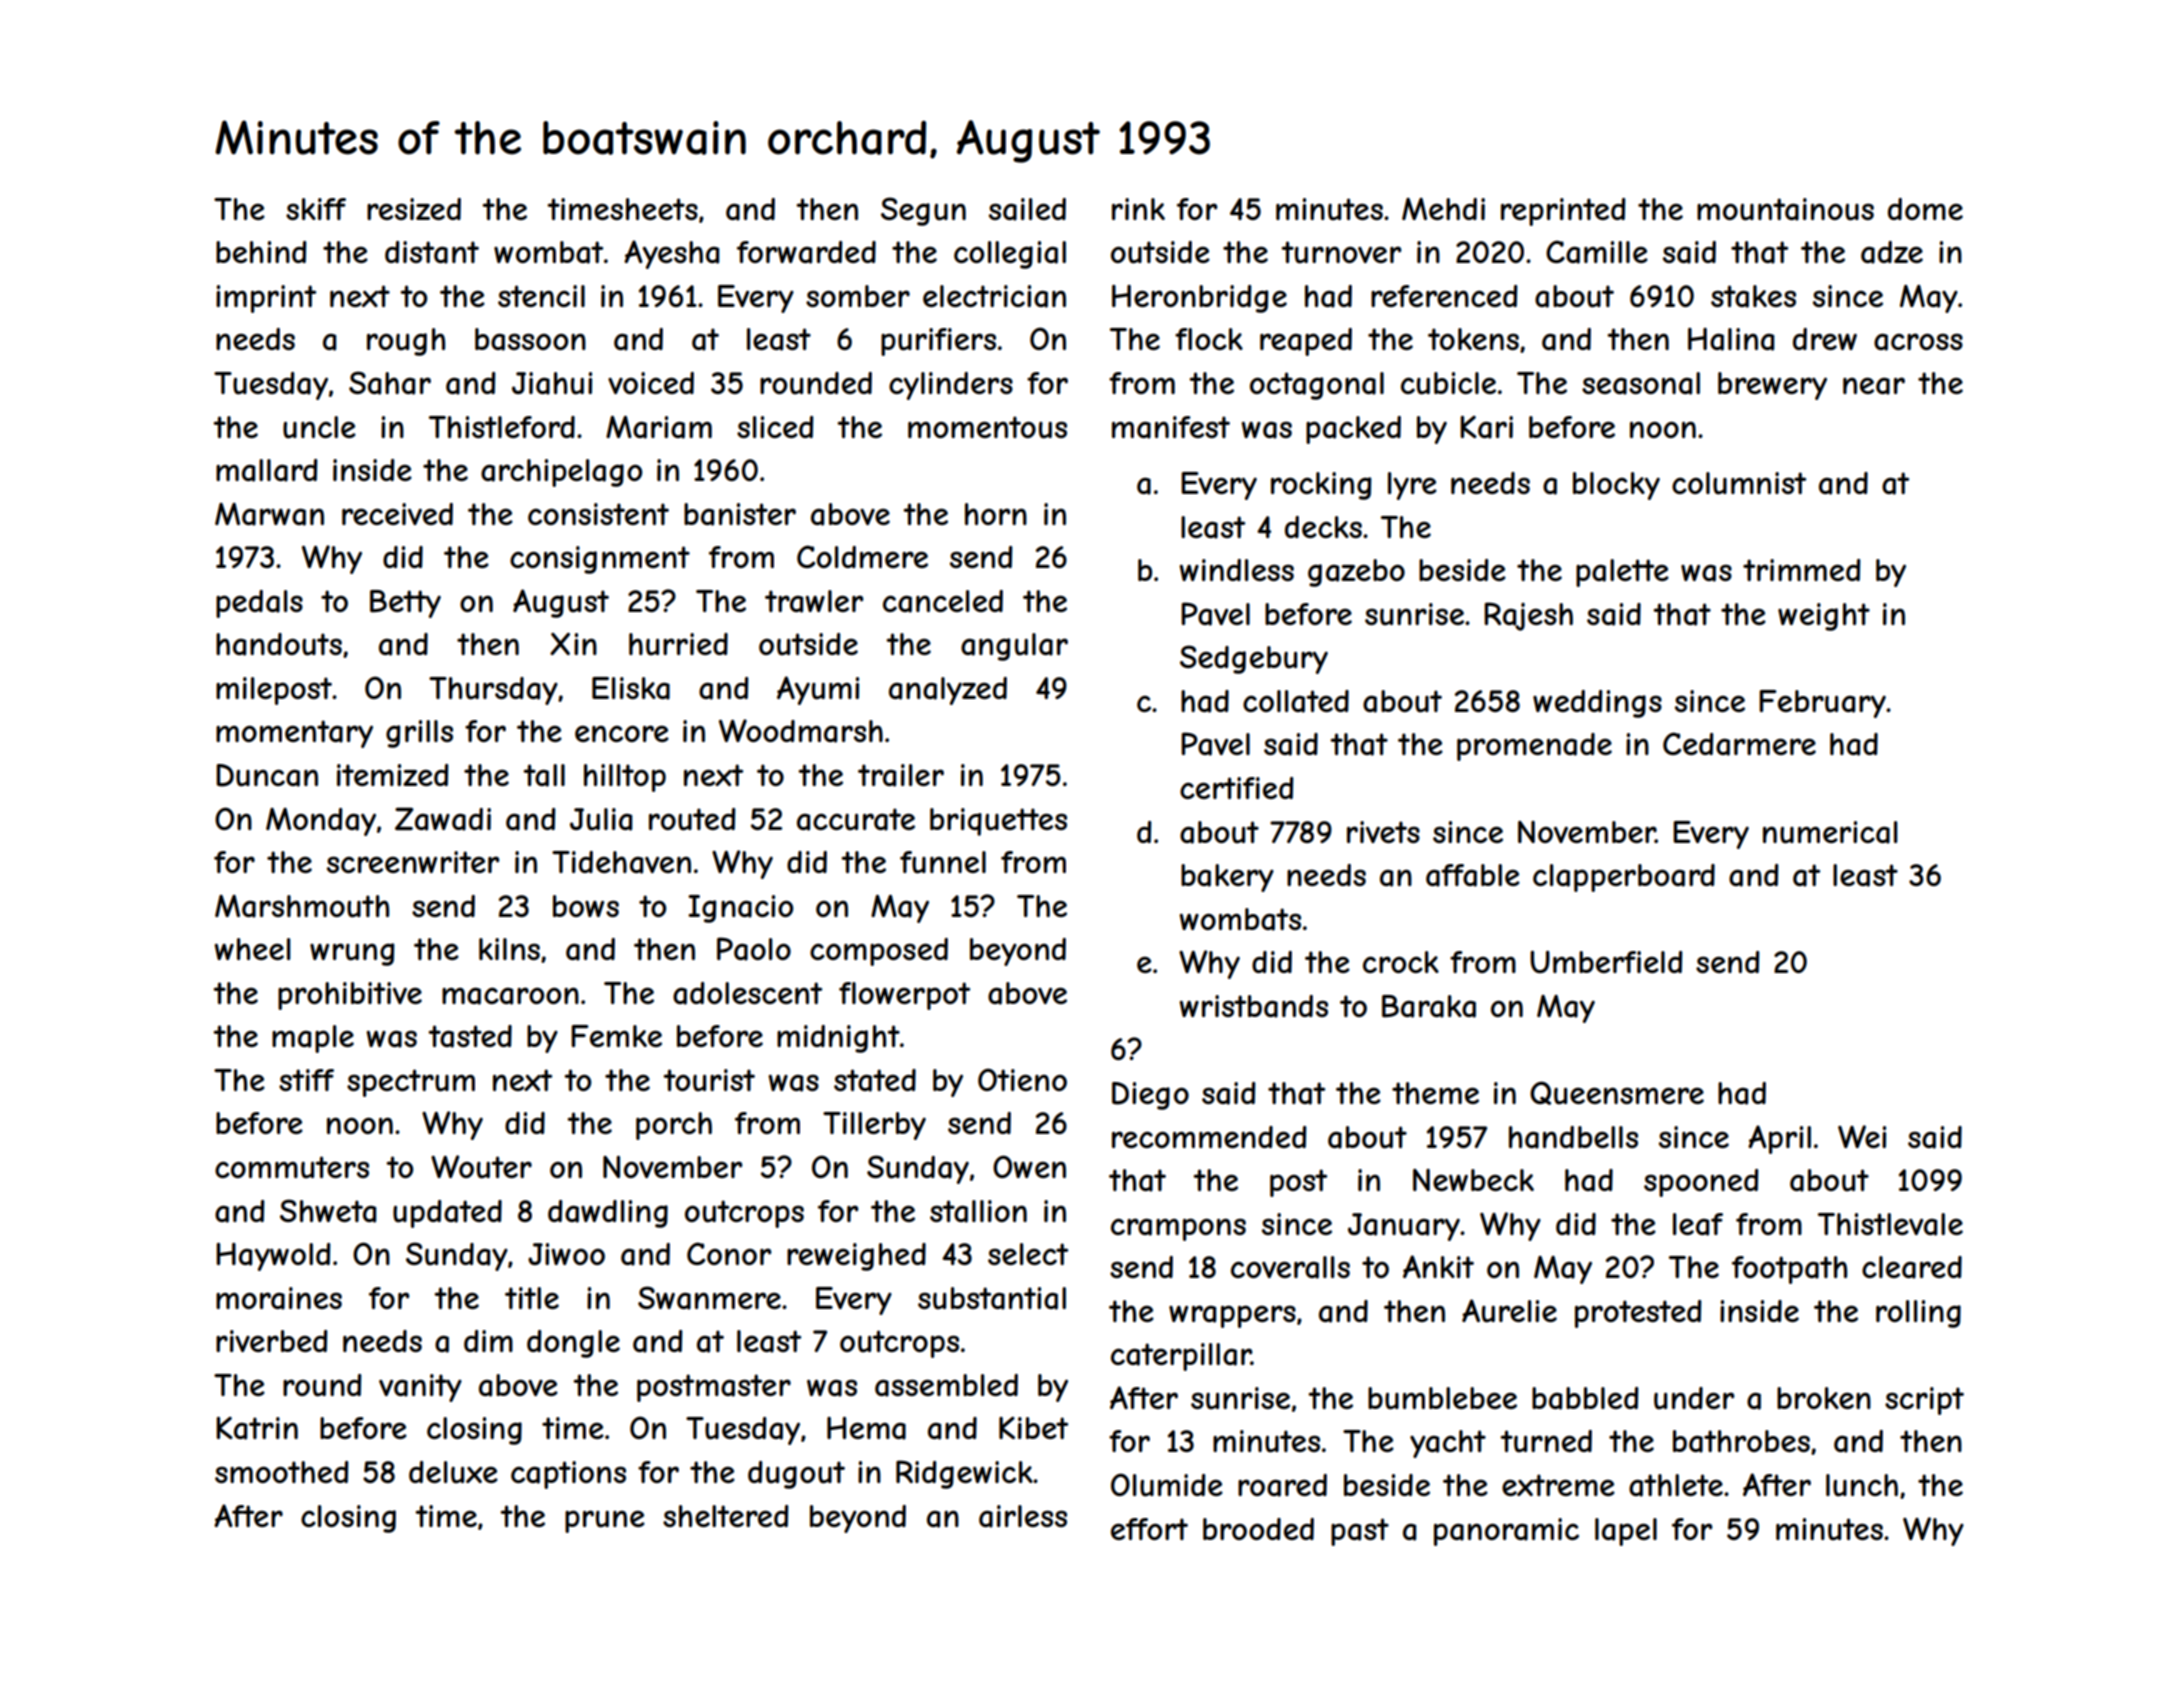  Describe the element at coordinates (1227, 878) in the screenshot. I see `bakery` at that location.
